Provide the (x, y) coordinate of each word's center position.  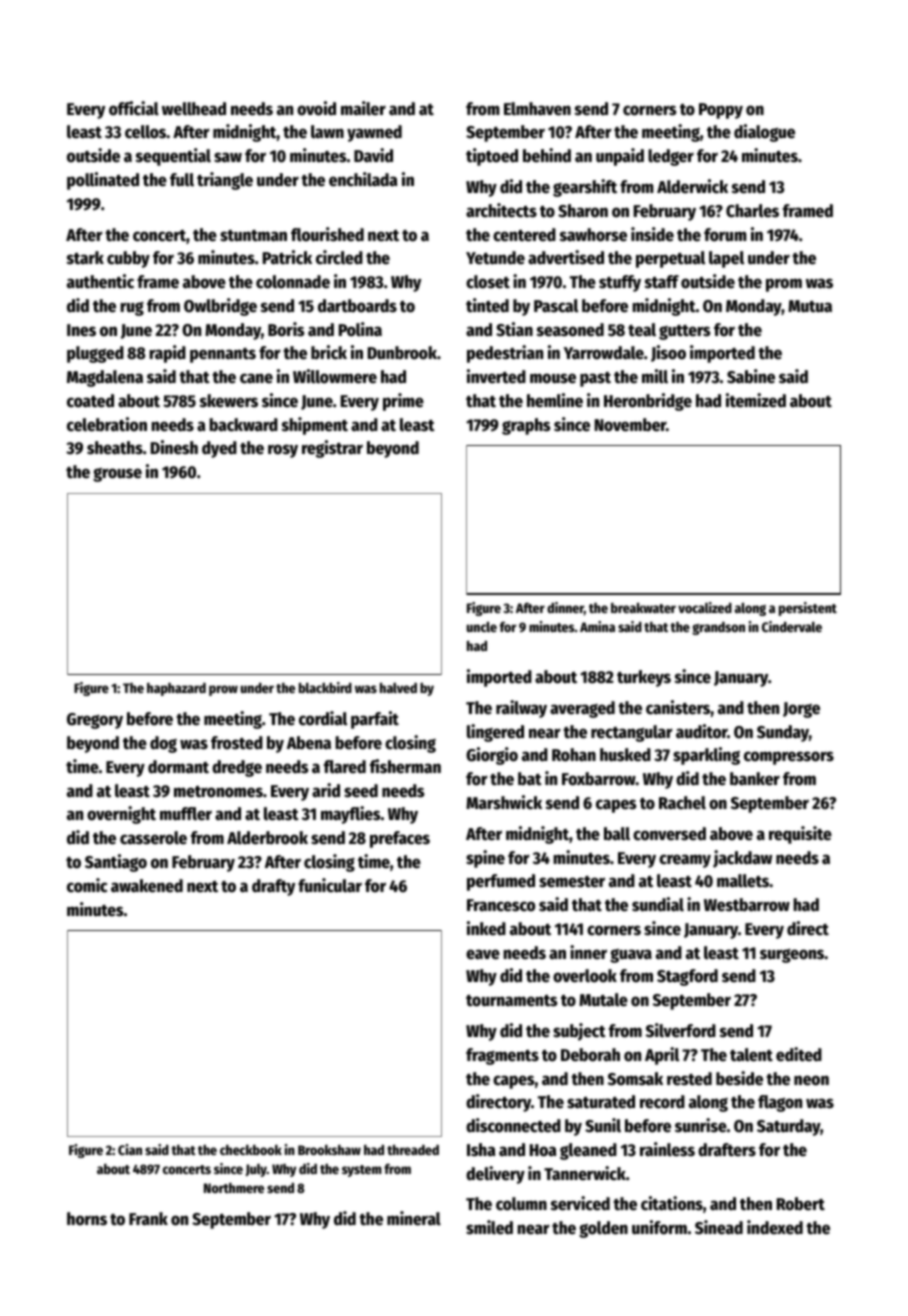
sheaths (115, 448)
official (134, 108)
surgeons (792, 955)
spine (485, 859)
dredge (237, 768)
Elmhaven (537, 109)
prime (403, 402)
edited (799, 1054)
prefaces (400, 839)
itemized (756, 400)
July (256, 1170)
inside (652, 234)
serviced (580, 1203)
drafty (273, 887)
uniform (659, 1227)
